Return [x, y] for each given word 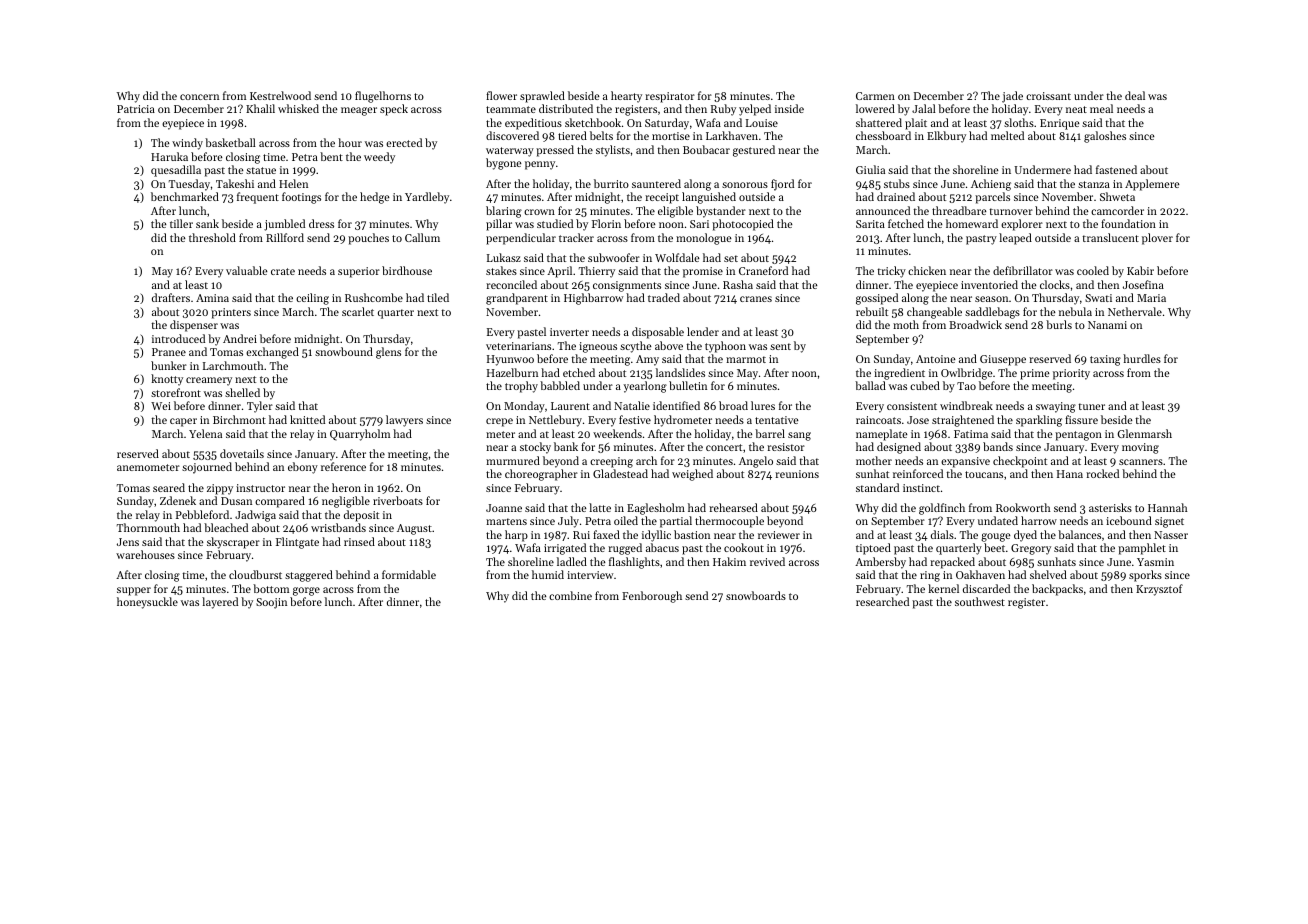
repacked [952, 563]
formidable [409, 574]
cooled [1093, 270]
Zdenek [178, 500]
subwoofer [614, 257]
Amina [212, 298]
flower [501, 95]
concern [199, 97]
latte [600, 507]
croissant [1048, 96]
